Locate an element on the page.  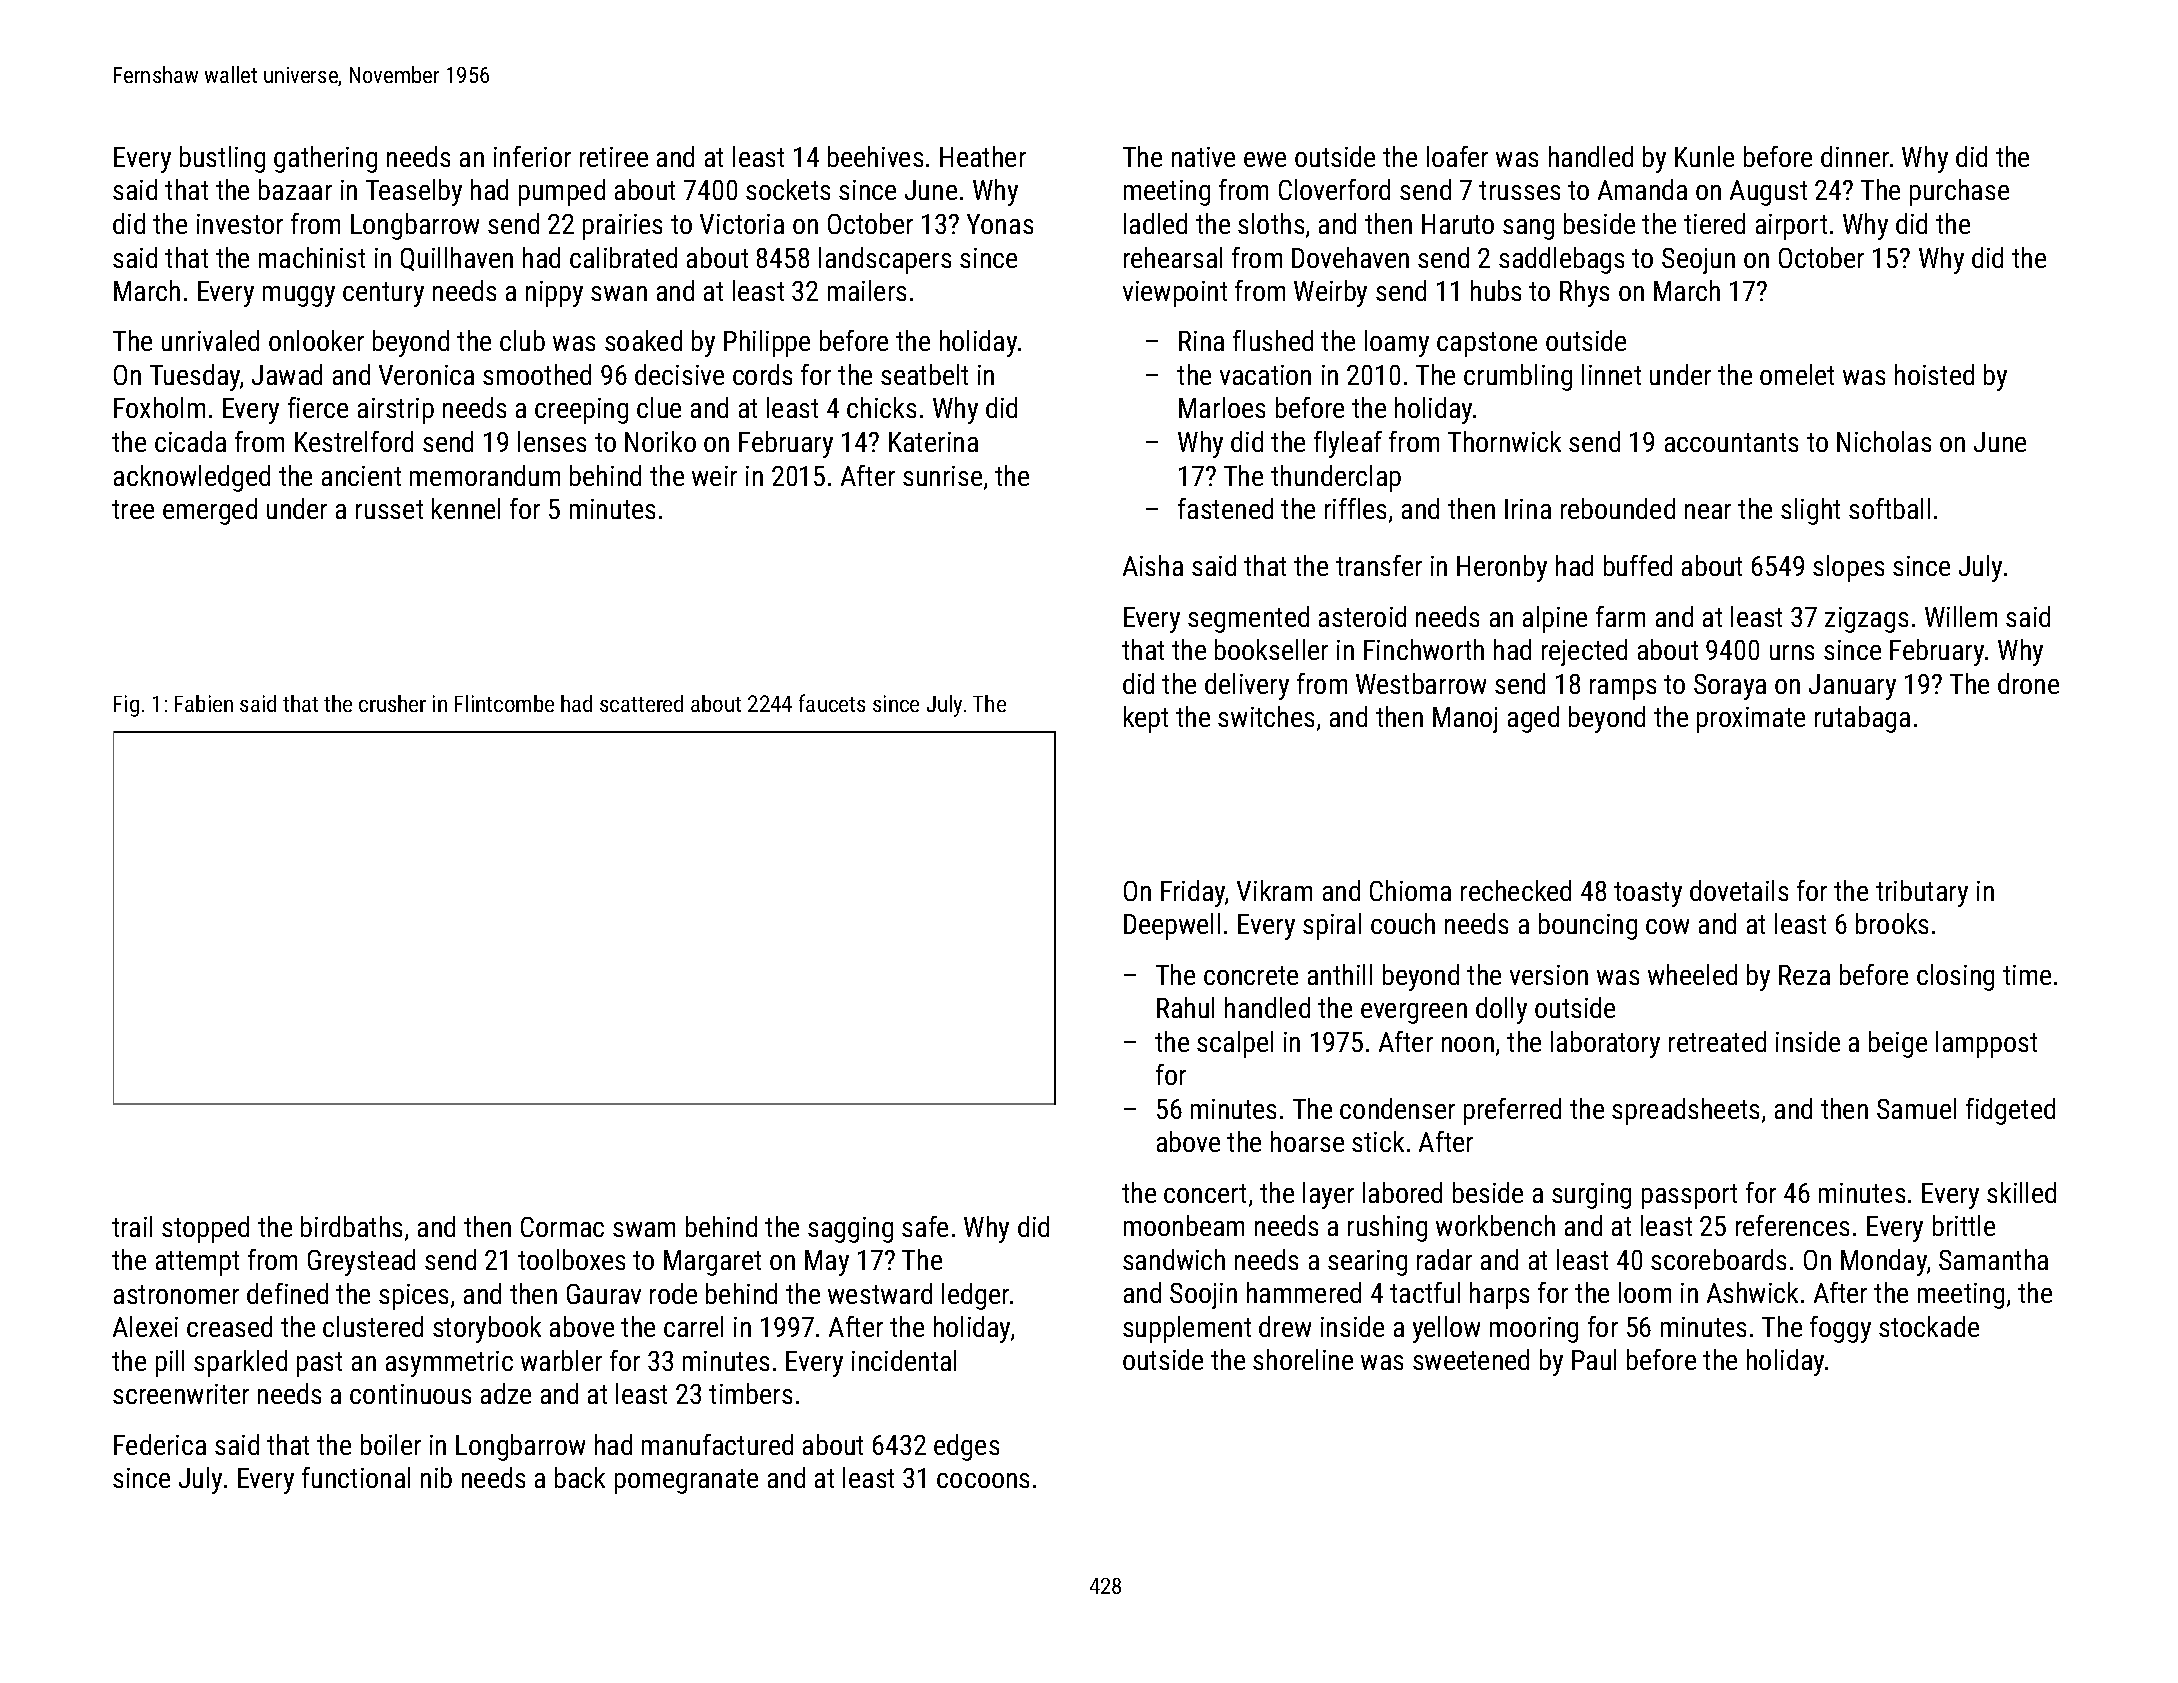
native is located at coordinates (1203, 157).
